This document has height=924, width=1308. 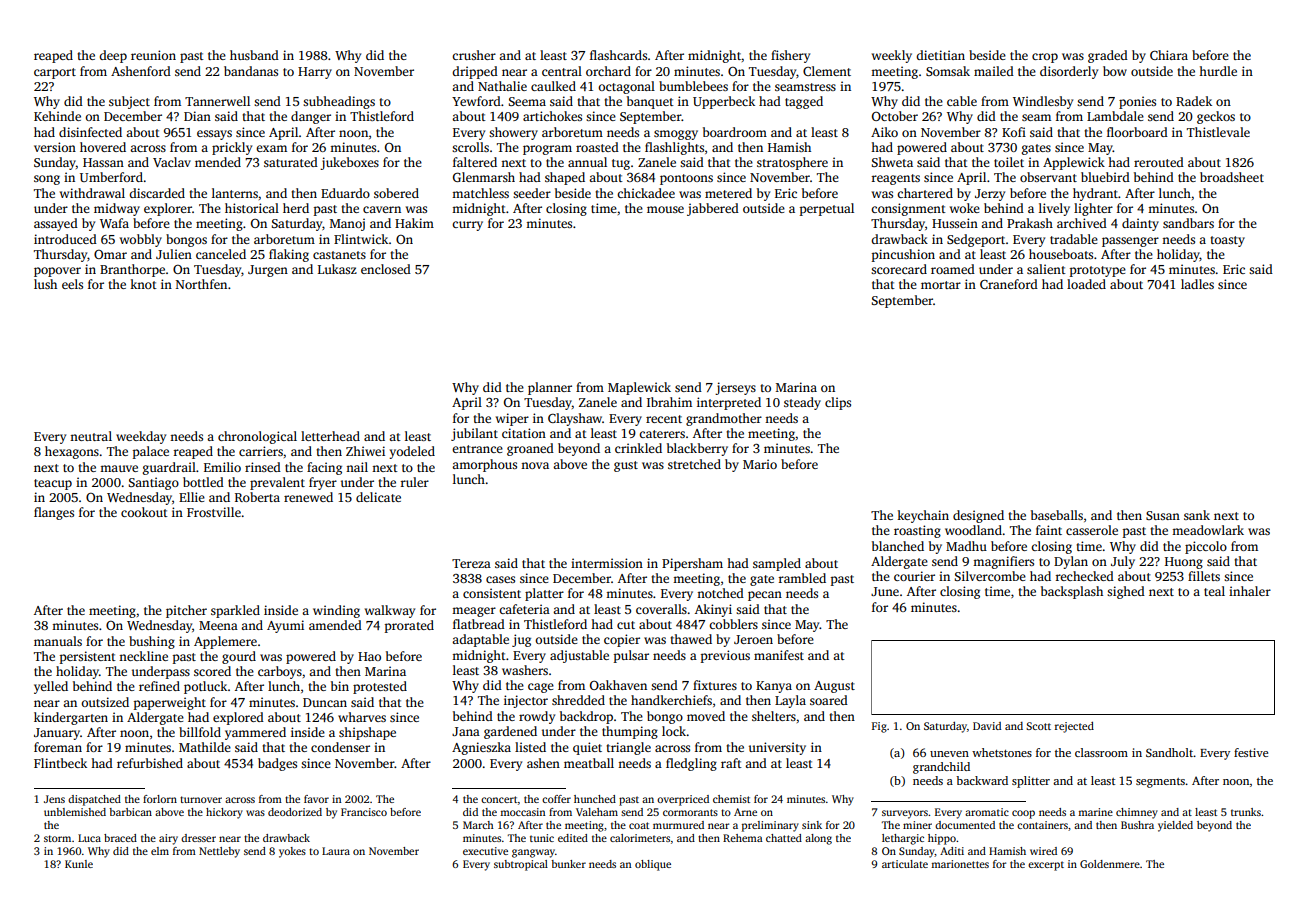 I want to click on Mathilde, so click(x=205, y=747).
